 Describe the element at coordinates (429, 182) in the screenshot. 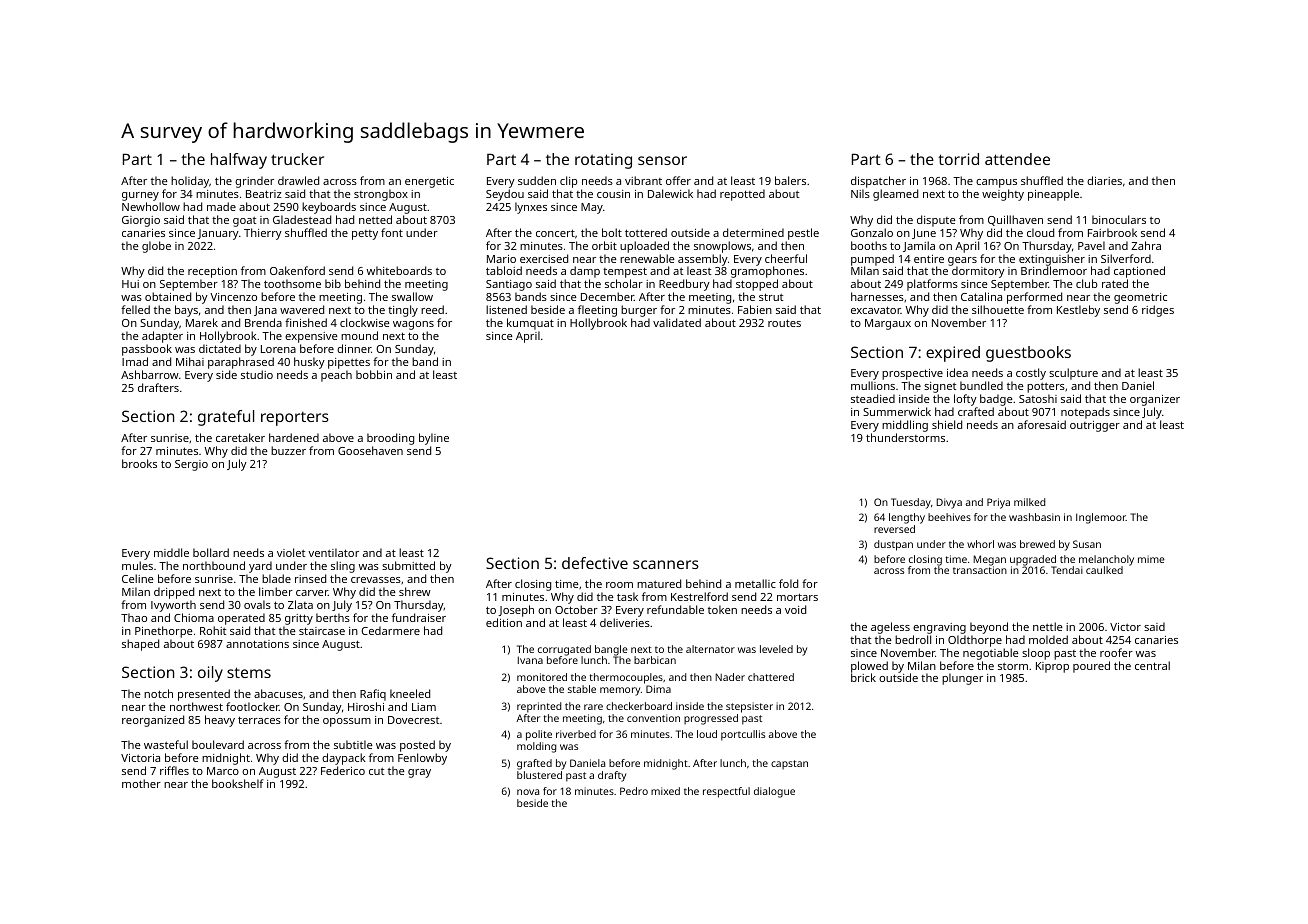

I see `energetic` at that location.
